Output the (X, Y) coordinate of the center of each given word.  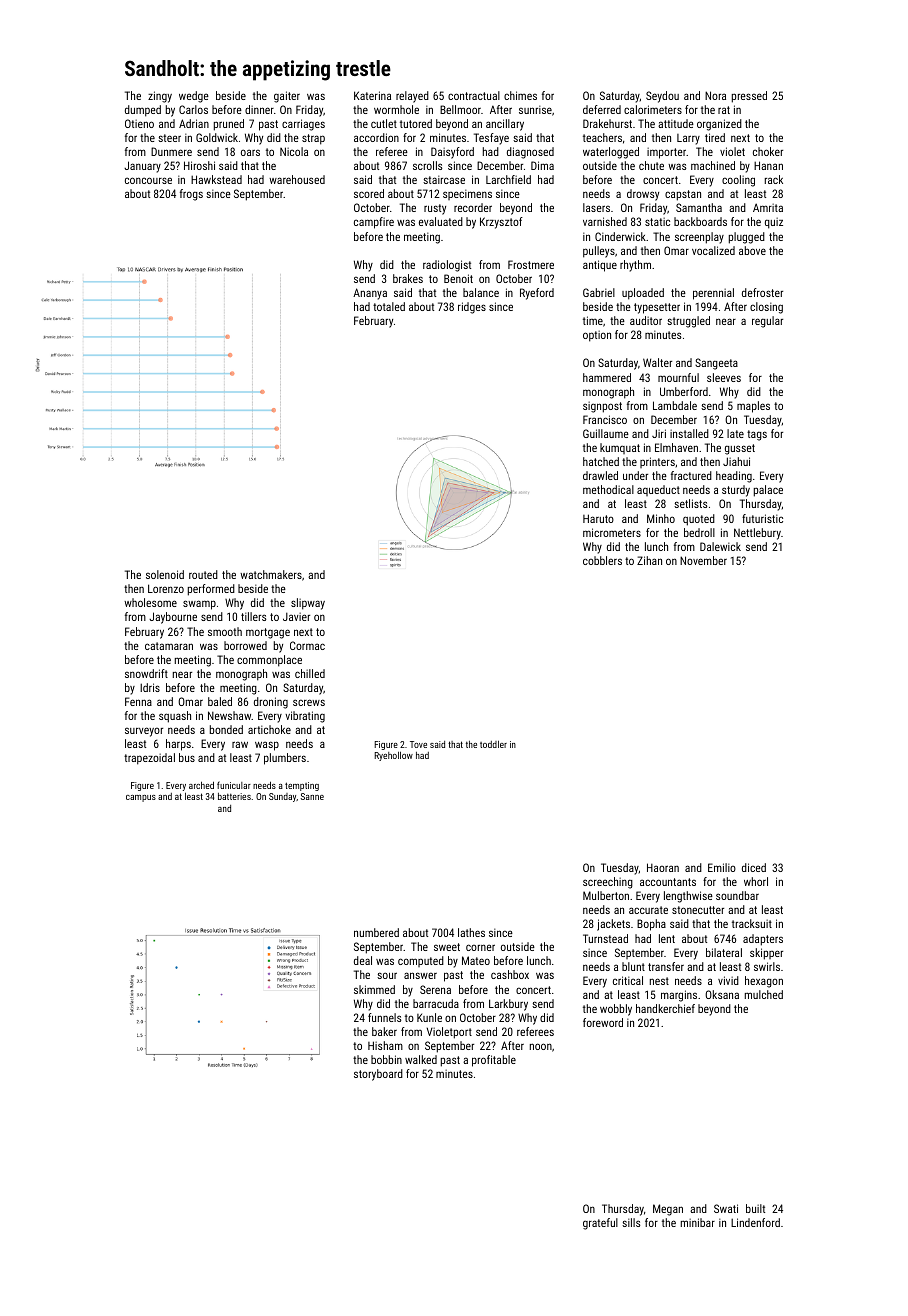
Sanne (312, 796)
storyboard (378, 1075)
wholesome (150, 602)
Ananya (370, 294)
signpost (602, 407)
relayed (412, 97)
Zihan (649, 560)
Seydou (662, 97)
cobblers (602, 560)
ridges (472, 308)
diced (754, 867)
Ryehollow (393, 756)
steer (169, 138)
